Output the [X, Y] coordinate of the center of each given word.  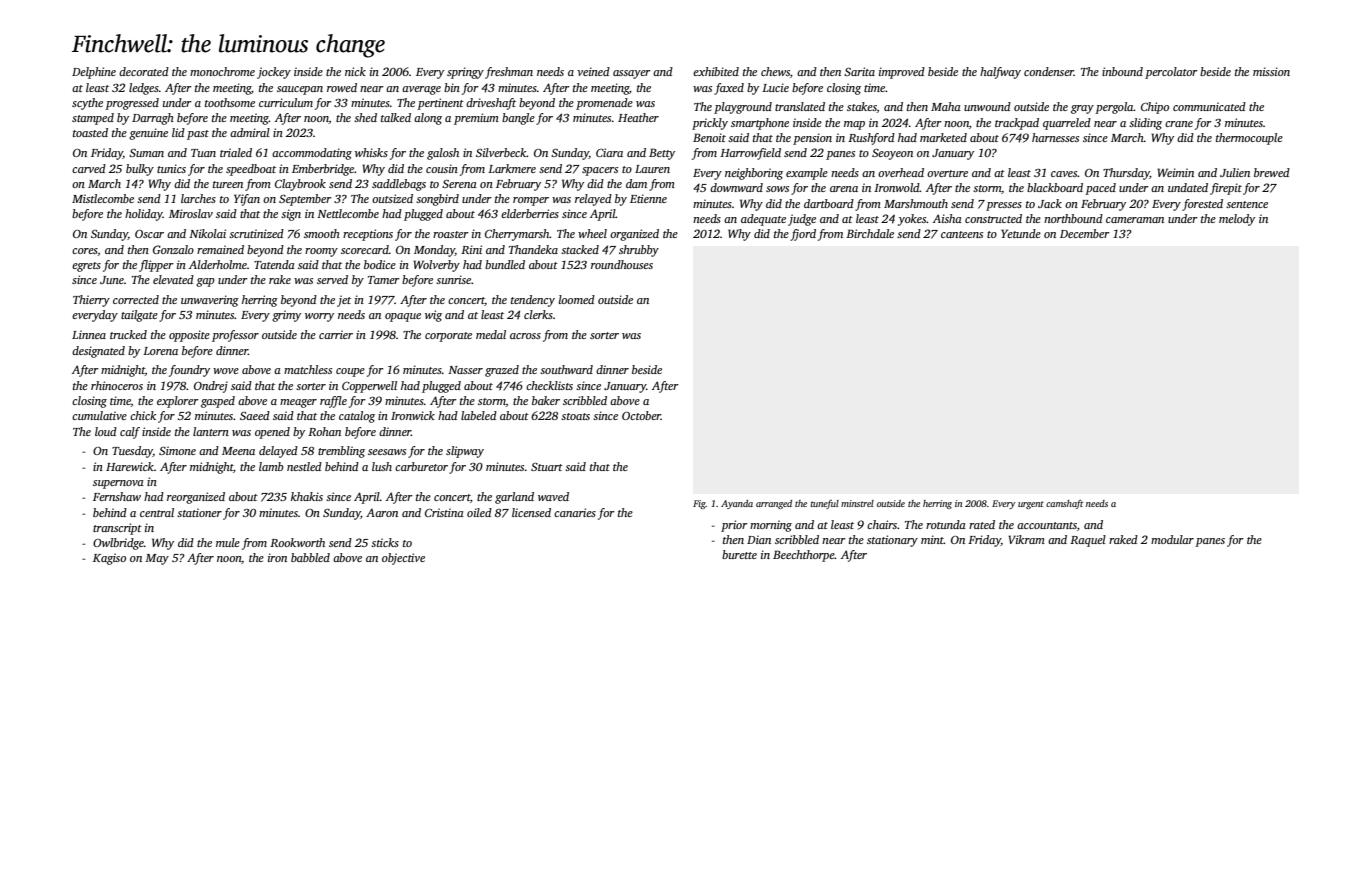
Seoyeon [892, 154]
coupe [350, 372]
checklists [549, 385]
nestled [304, 466]
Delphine [94, 73]
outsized [392, 198]
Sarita [859, 71]
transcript [117, 529]
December [1085, 233]
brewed [1272, 172]
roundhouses [622, 264]
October [641, 415]
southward [566, 369]
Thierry [91, 301]
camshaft [1064, 504]
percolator [1171, 73]
